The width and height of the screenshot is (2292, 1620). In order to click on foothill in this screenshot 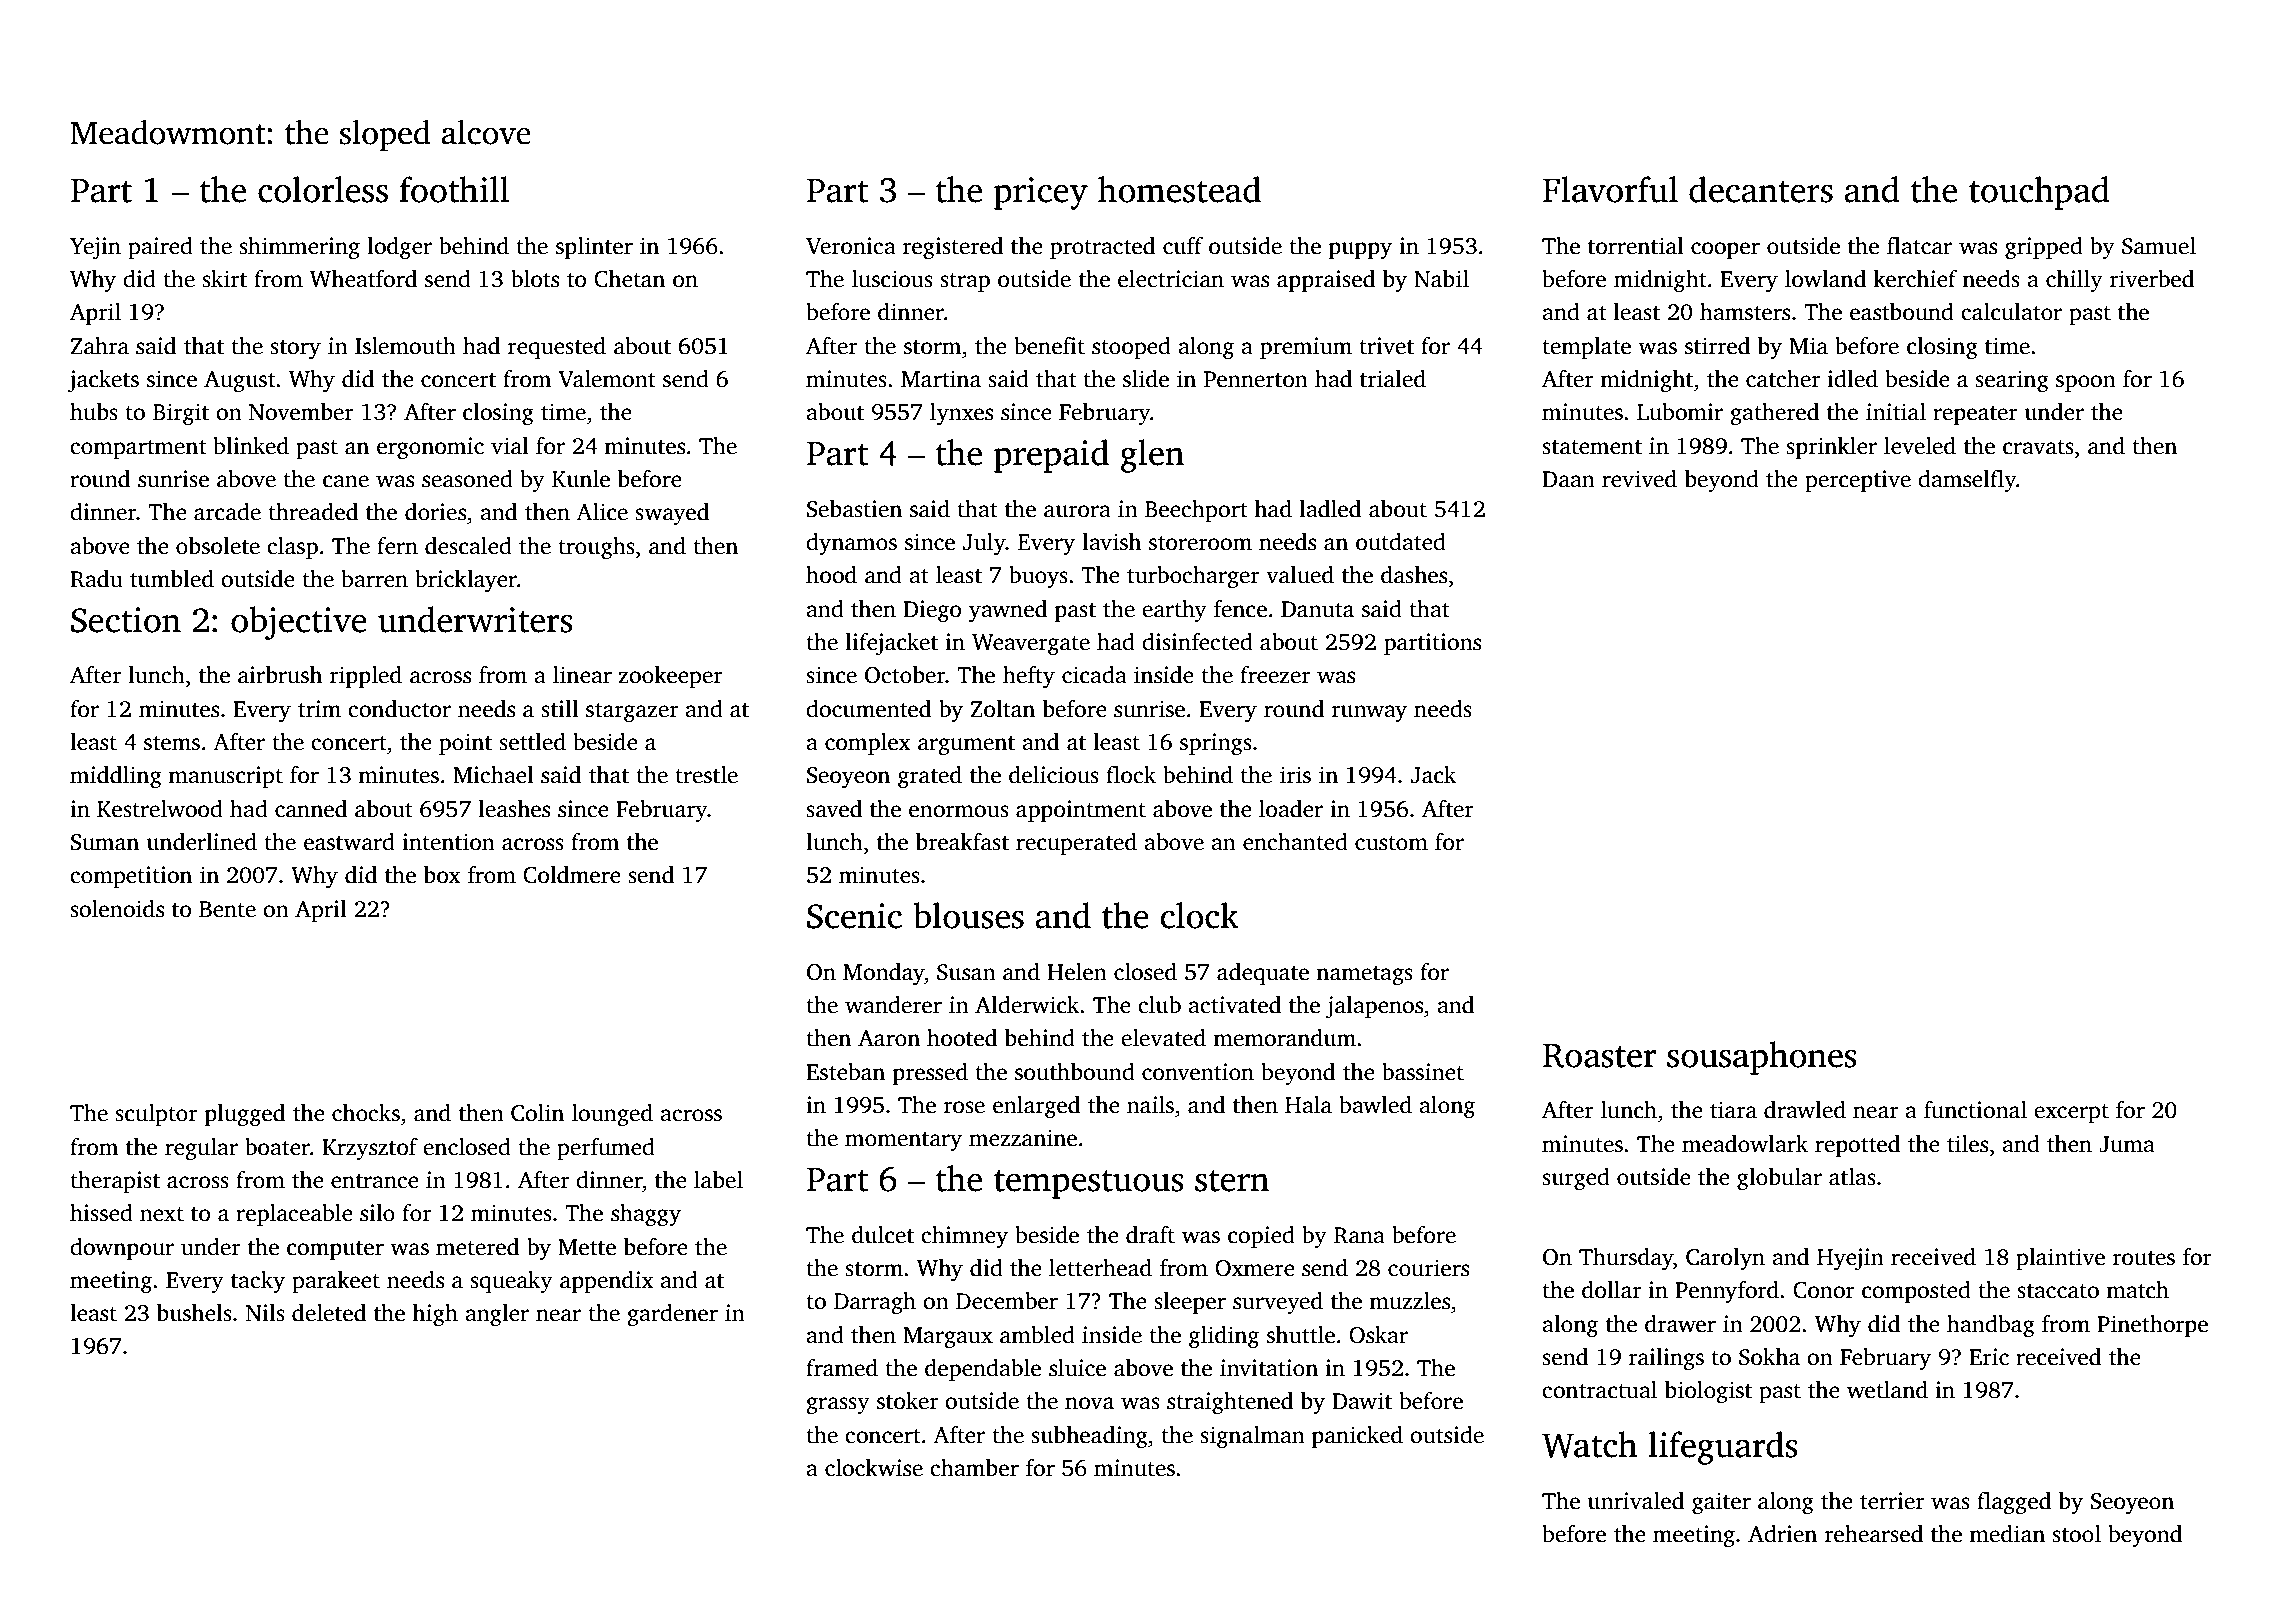, I will do `click(454, 189)`.
